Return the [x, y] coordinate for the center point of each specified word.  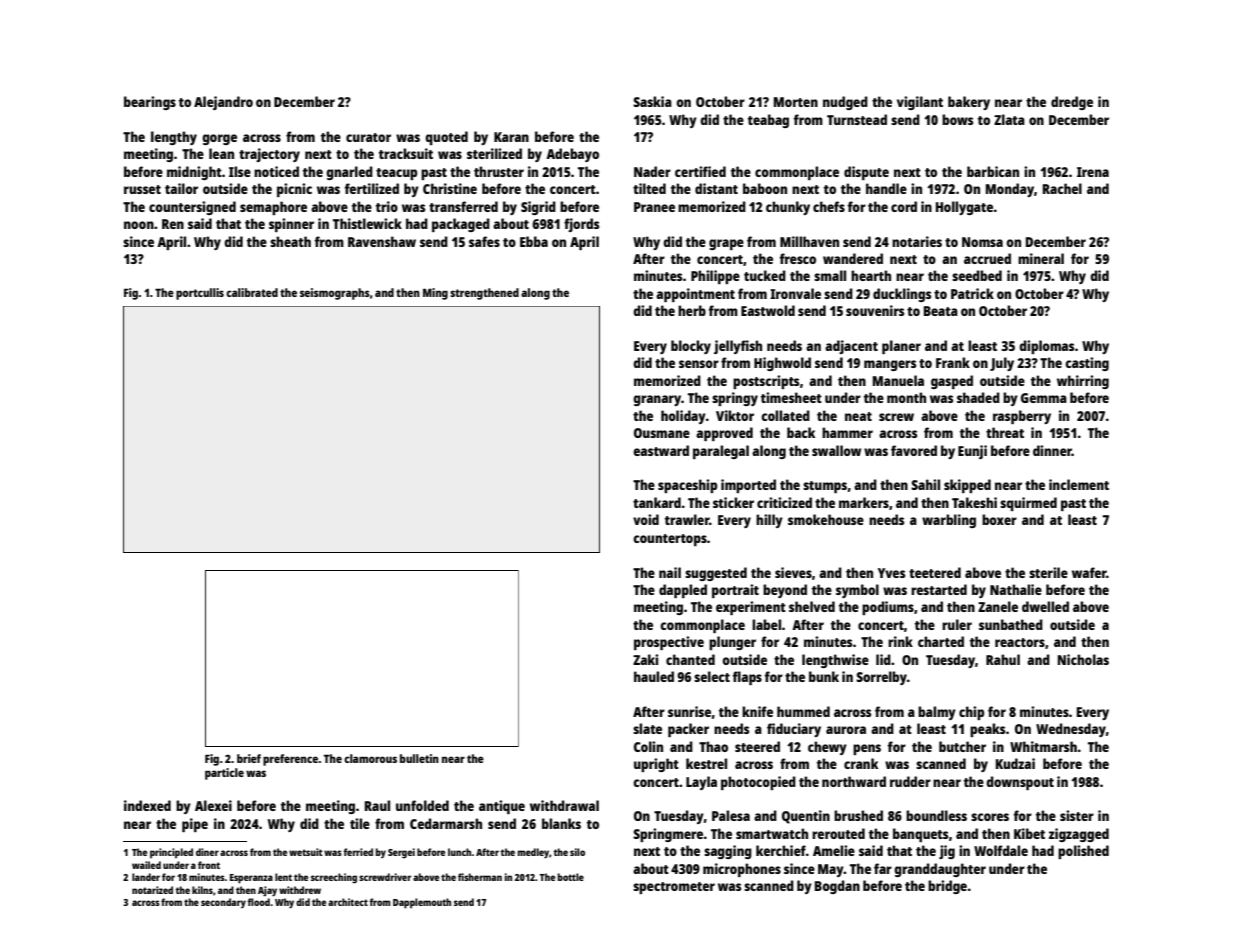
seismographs [335, 294]
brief [249, 758]
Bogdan [837, 887]
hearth [871, 275]
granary [657, 400]
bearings [150, 103]
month [906, 397]
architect [348, 902]
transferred [463, 206]
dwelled [1045, 606]
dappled [683, 591]
